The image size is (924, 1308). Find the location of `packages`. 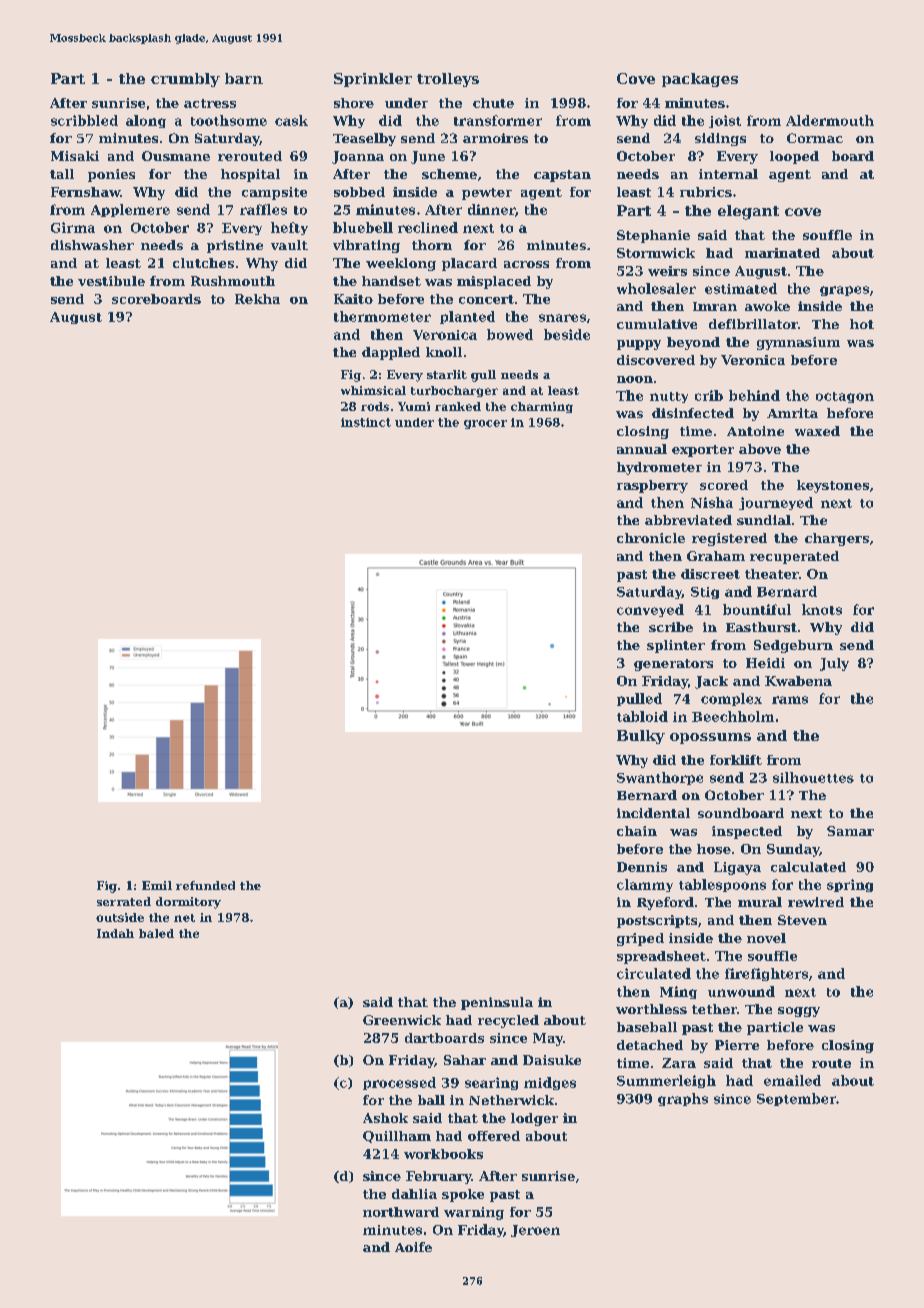

packages is located at coordinates (700, 80).
